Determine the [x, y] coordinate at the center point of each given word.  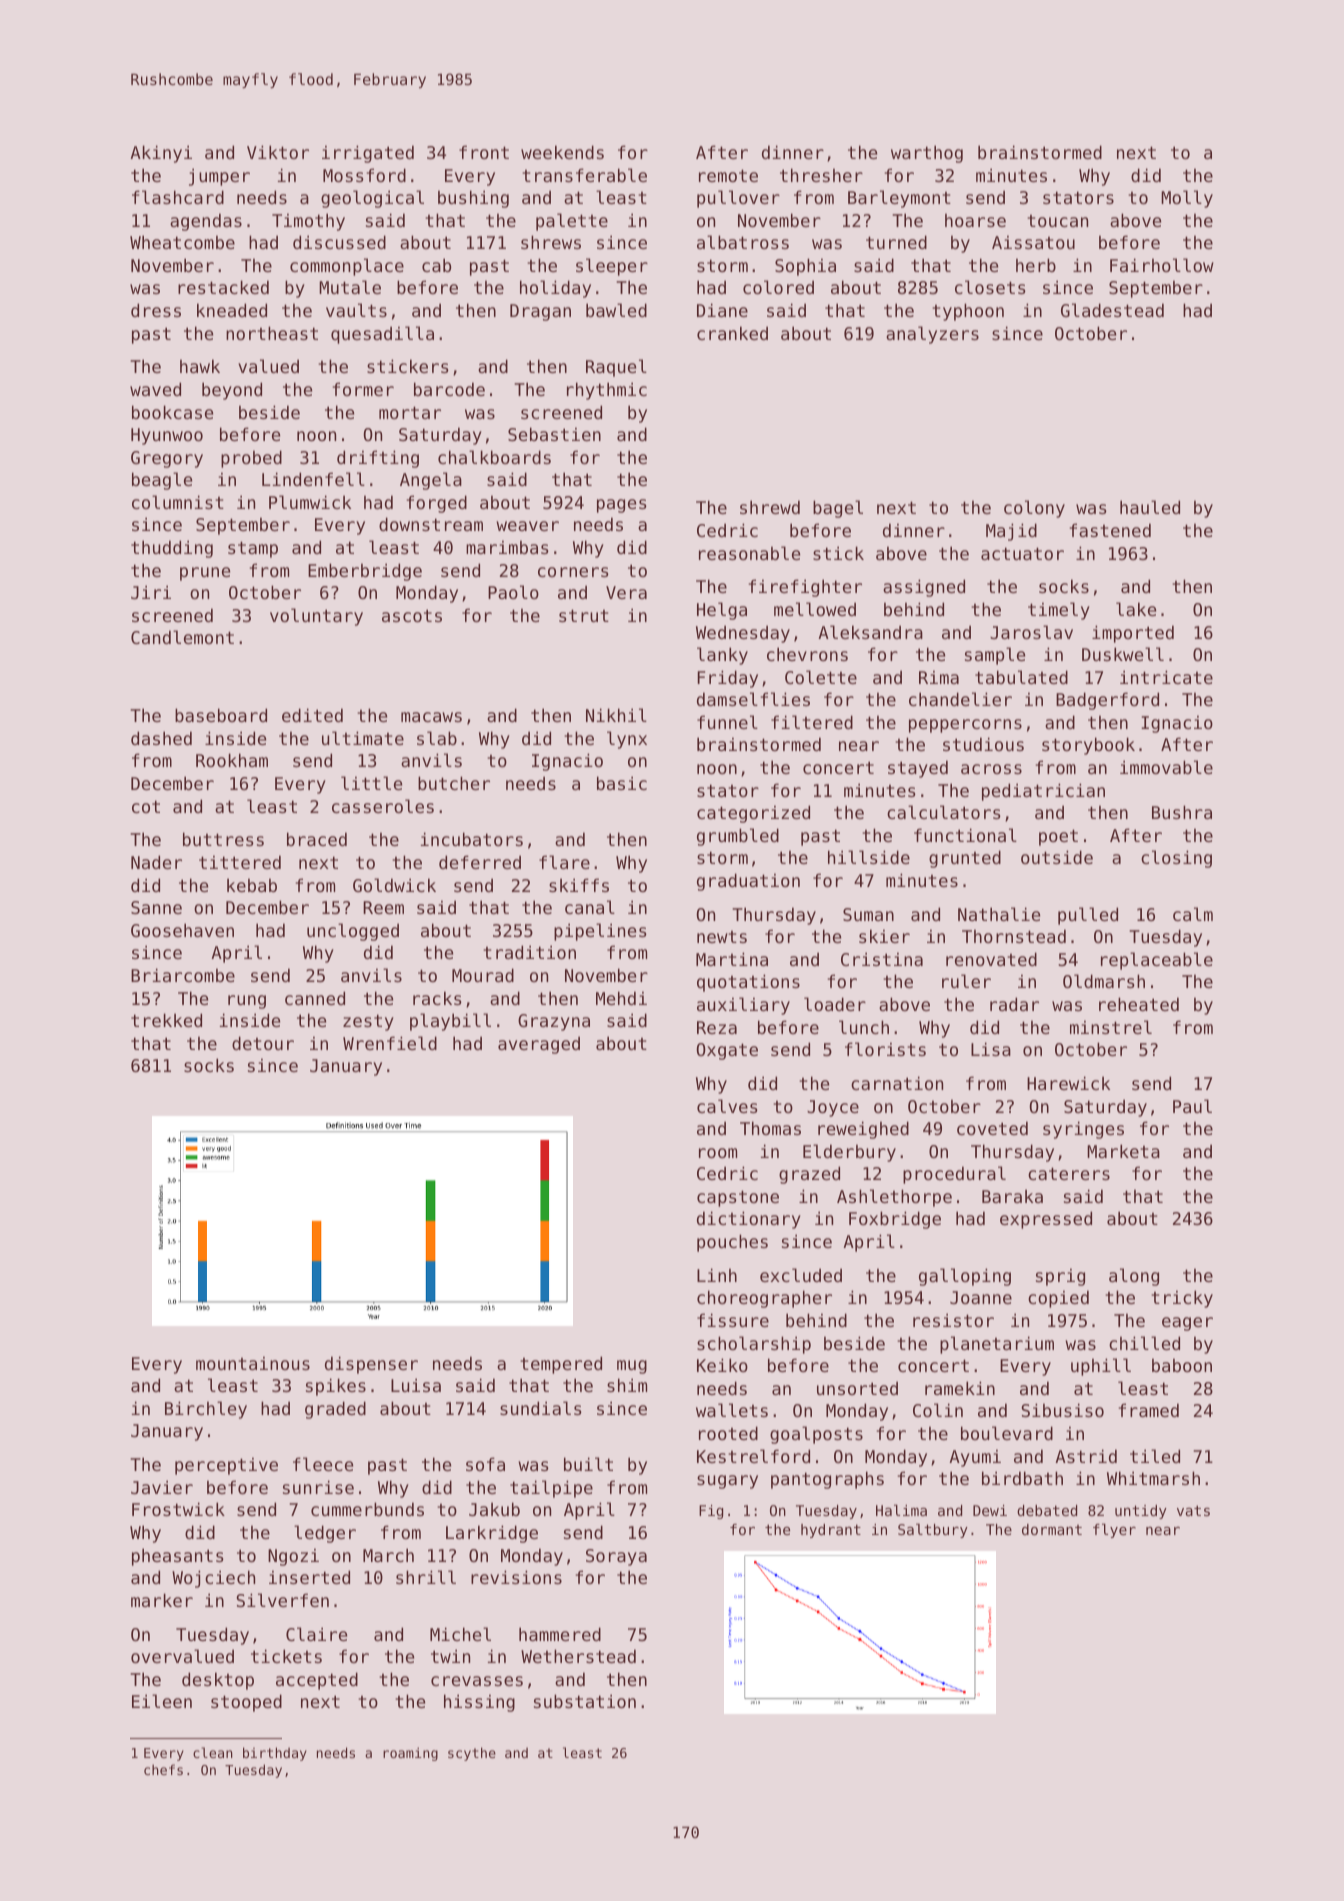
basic [622, 783]
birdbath [1022, 1478]
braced [317, 839]
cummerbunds [367, 1509]
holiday [555, 289]
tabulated [1021, 677]
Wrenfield [390, 1043]
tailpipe [551, 1489]
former [363, 389]
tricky [1182, 1299]
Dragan [540, 312]
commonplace [347, 267]
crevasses [477, 1681]
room [718, 1153]
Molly [1187, 199]
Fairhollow [1162, 265]
